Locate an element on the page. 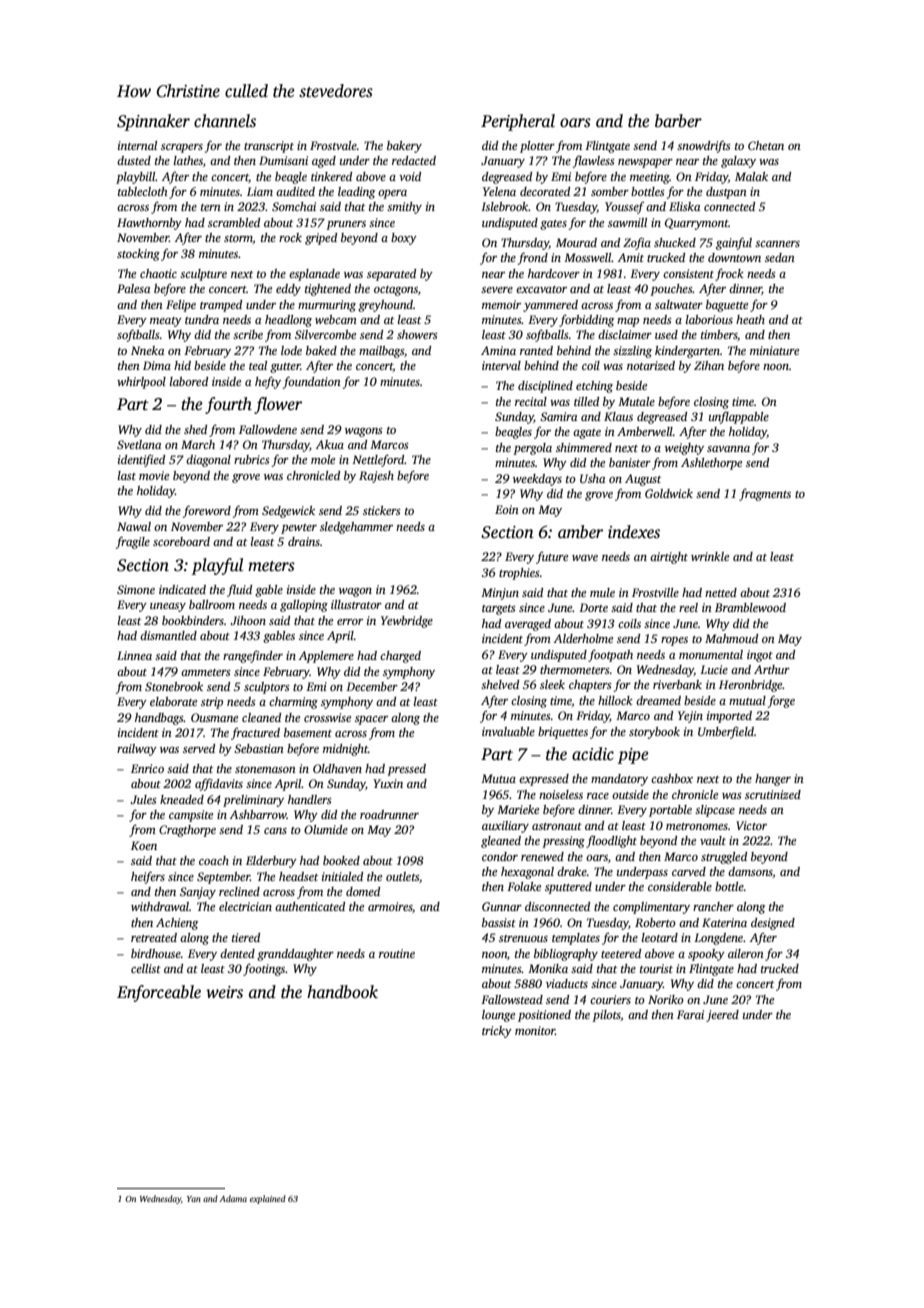  dented is located at coordinates (237, 953).
